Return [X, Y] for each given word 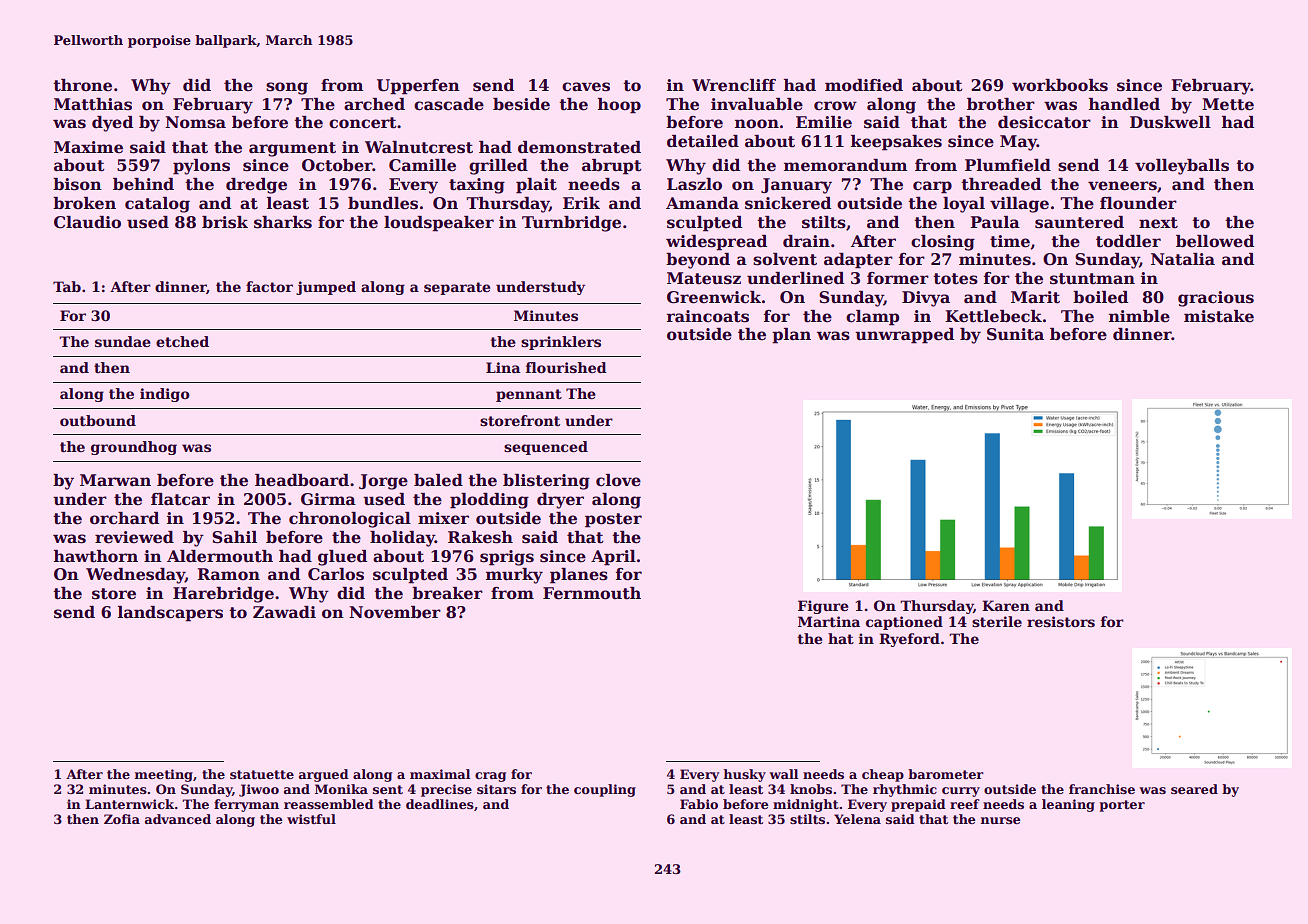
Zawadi [284, 612]
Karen [1006, 605]
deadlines [440, 804]
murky [514, 576]
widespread [716, 243]
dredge [256, 186]
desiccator [1044, 122]
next [1158, 223]
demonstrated [579, 147]
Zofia [122, 819]
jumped [326, 288]
